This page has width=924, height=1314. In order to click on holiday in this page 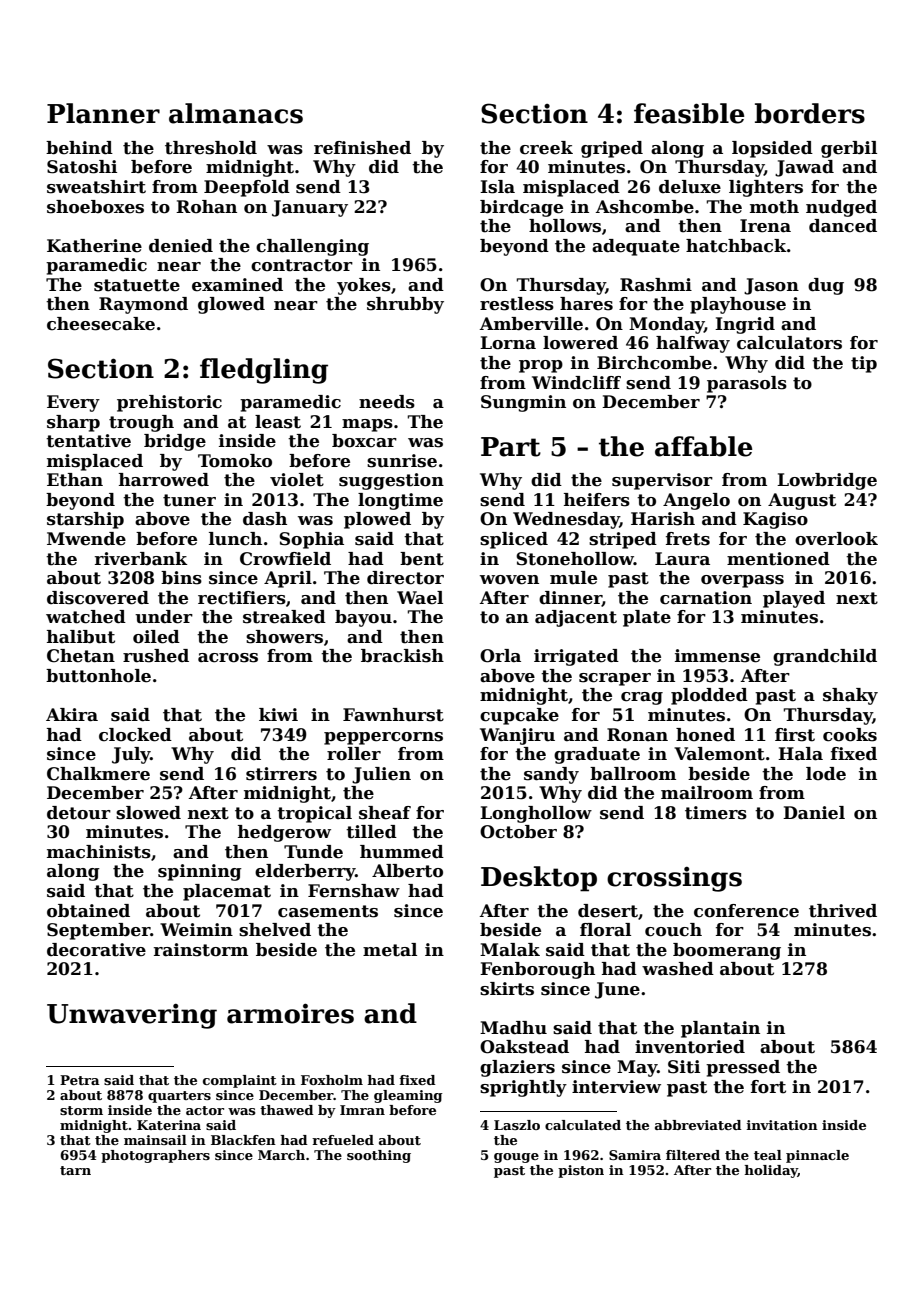, I will do `click(771, 1171)`.
